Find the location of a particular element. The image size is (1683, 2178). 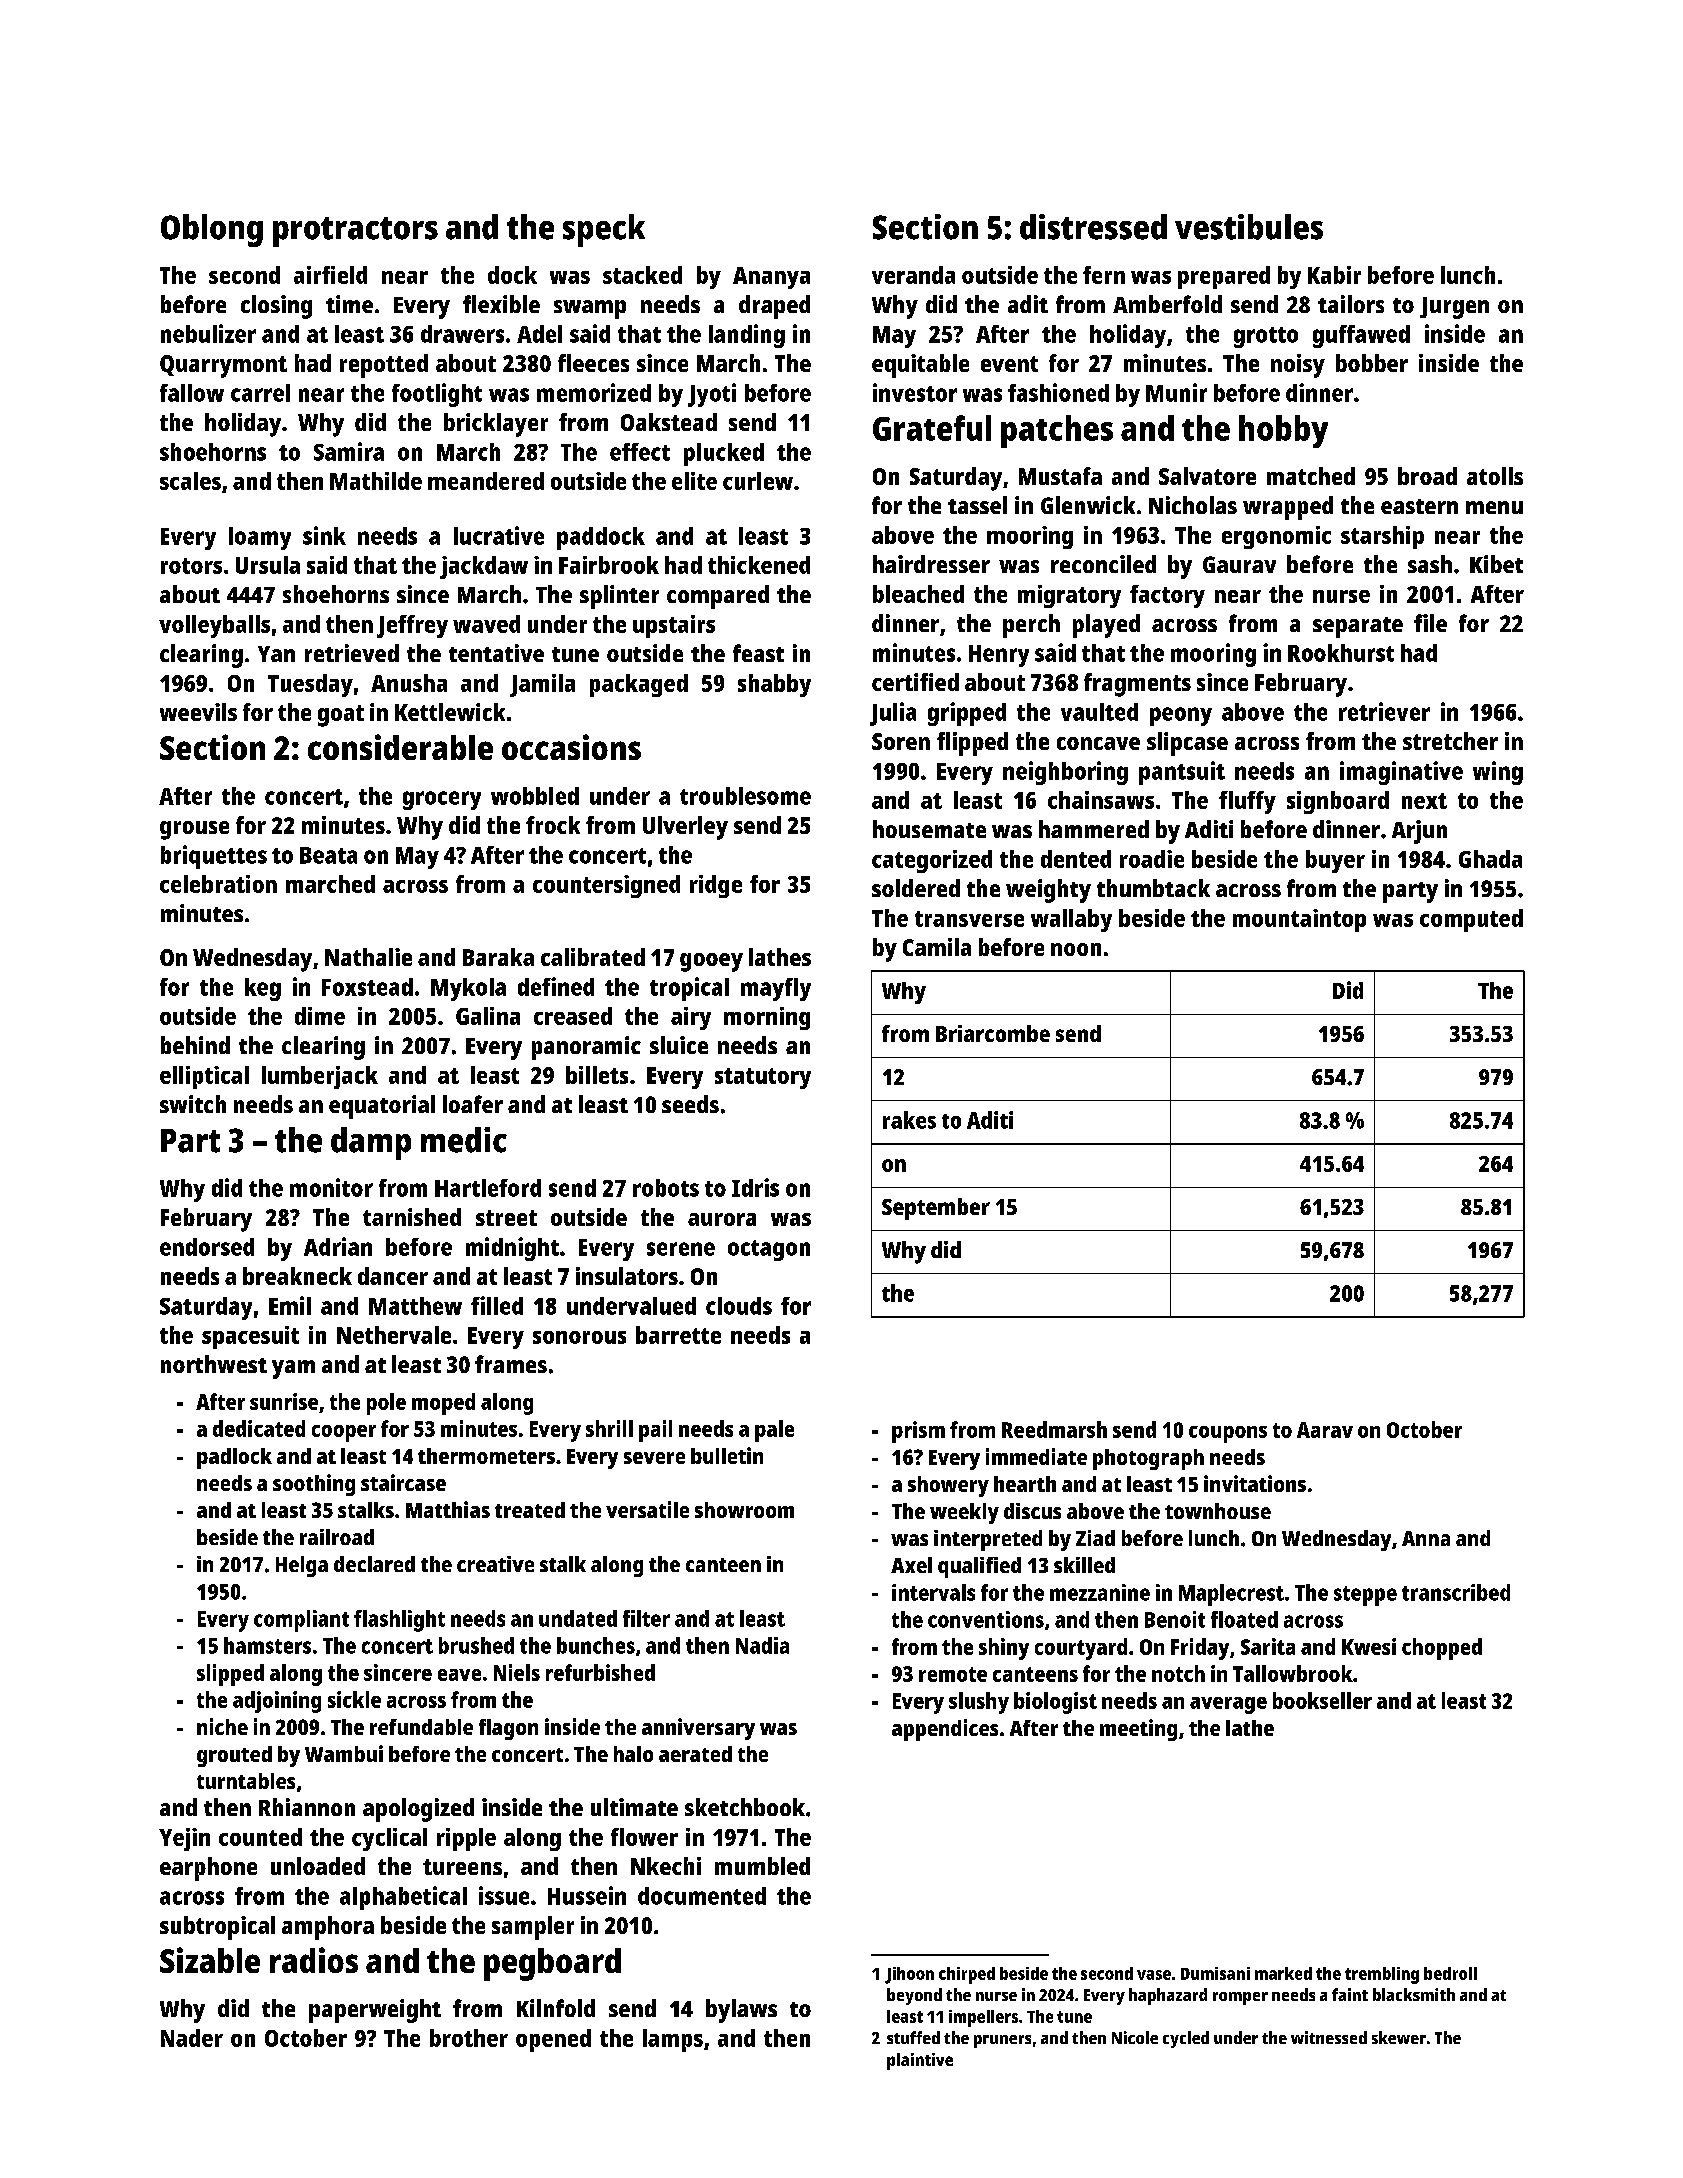

broad is located at coordinates (1427, 476).
